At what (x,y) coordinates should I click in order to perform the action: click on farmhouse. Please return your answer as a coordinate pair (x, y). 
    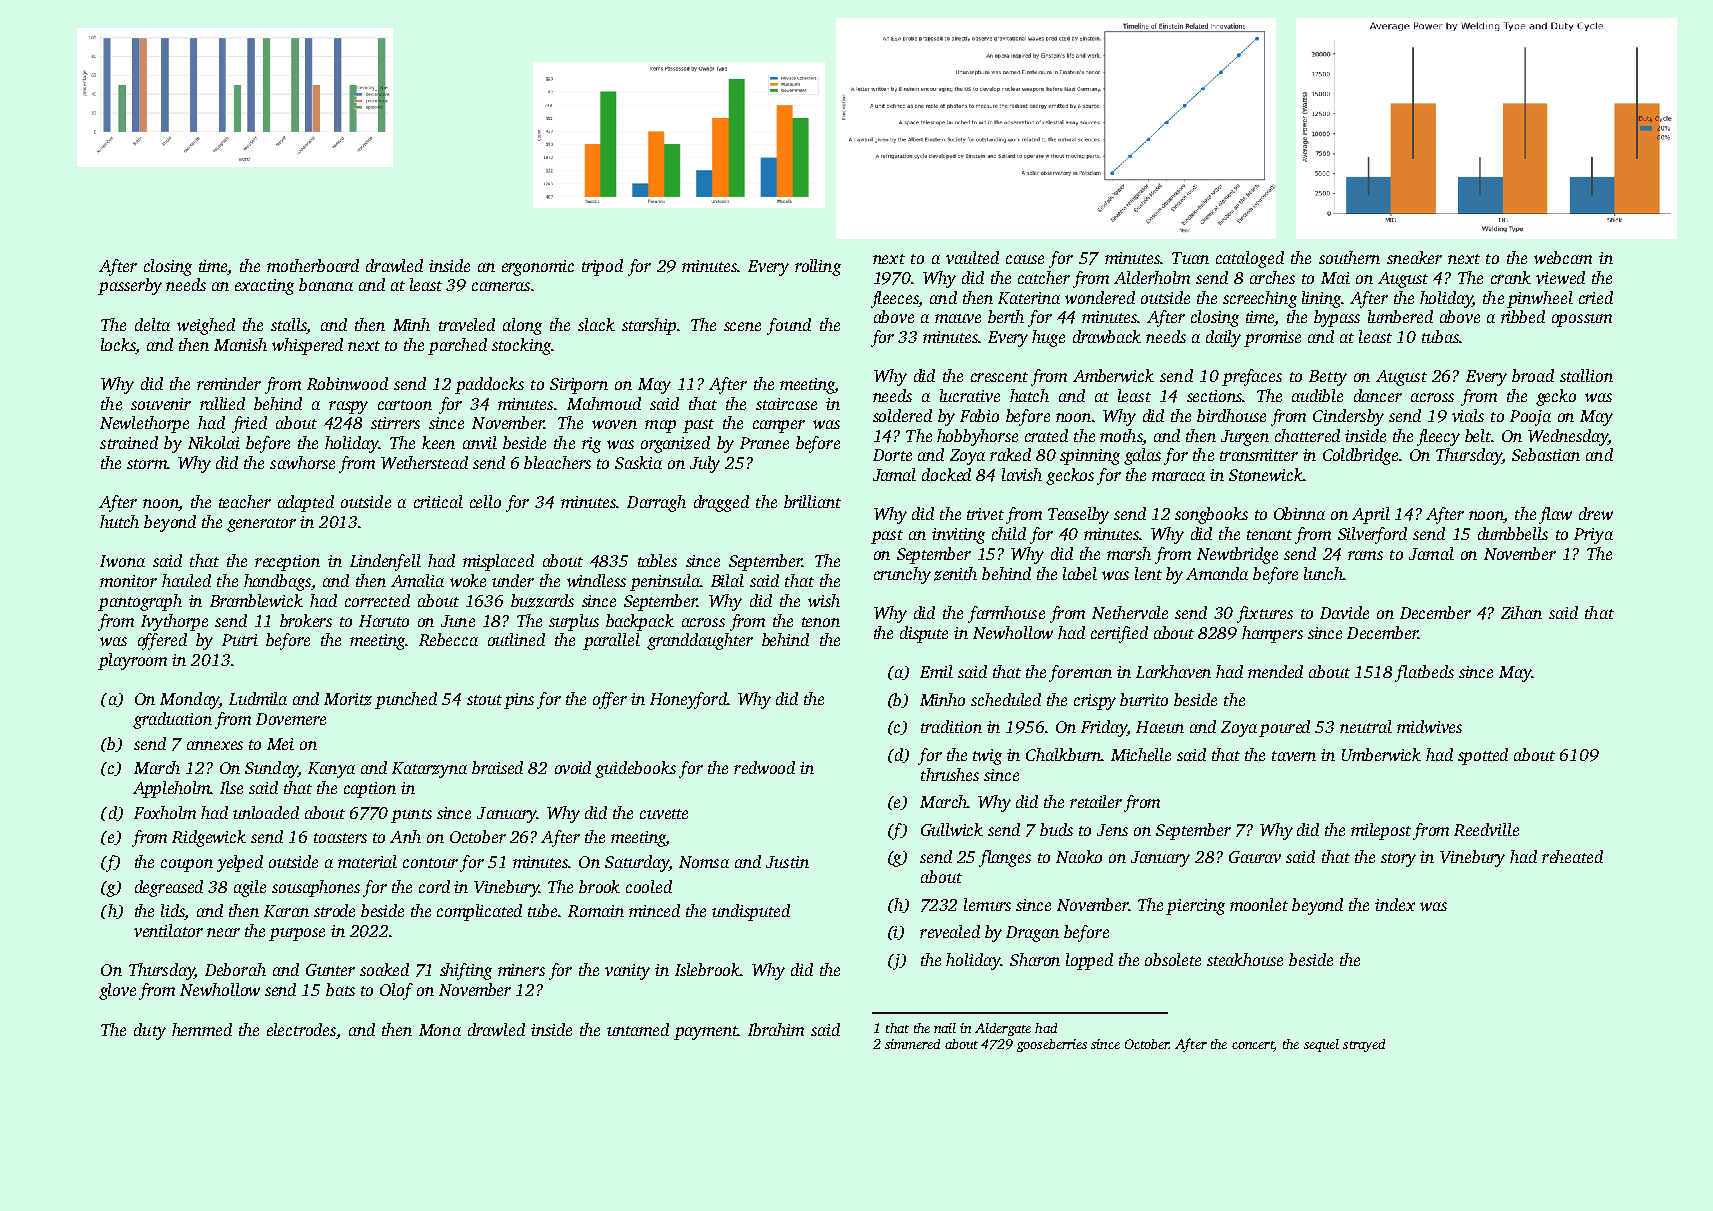
    Looking at the image, I should click on (1006, 614).
